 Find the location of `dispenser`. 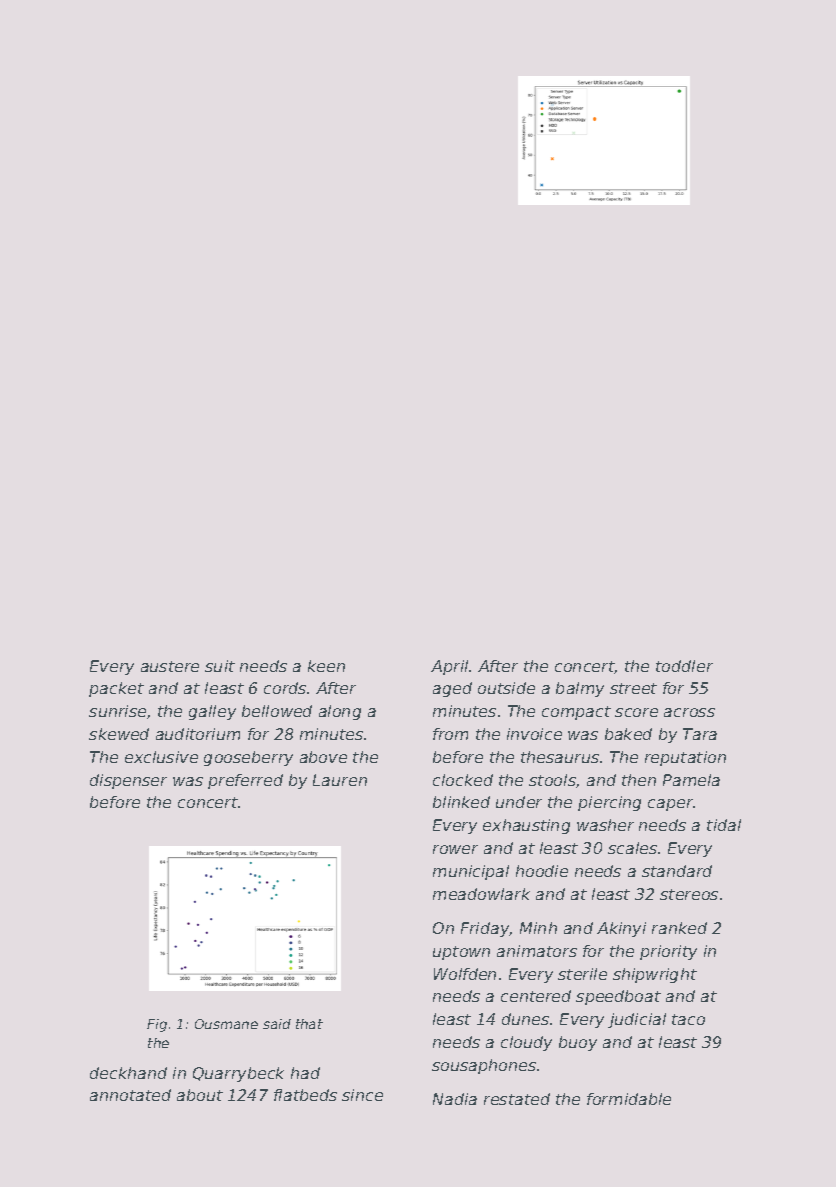

dispenser is located at coordinates (128, 781).
